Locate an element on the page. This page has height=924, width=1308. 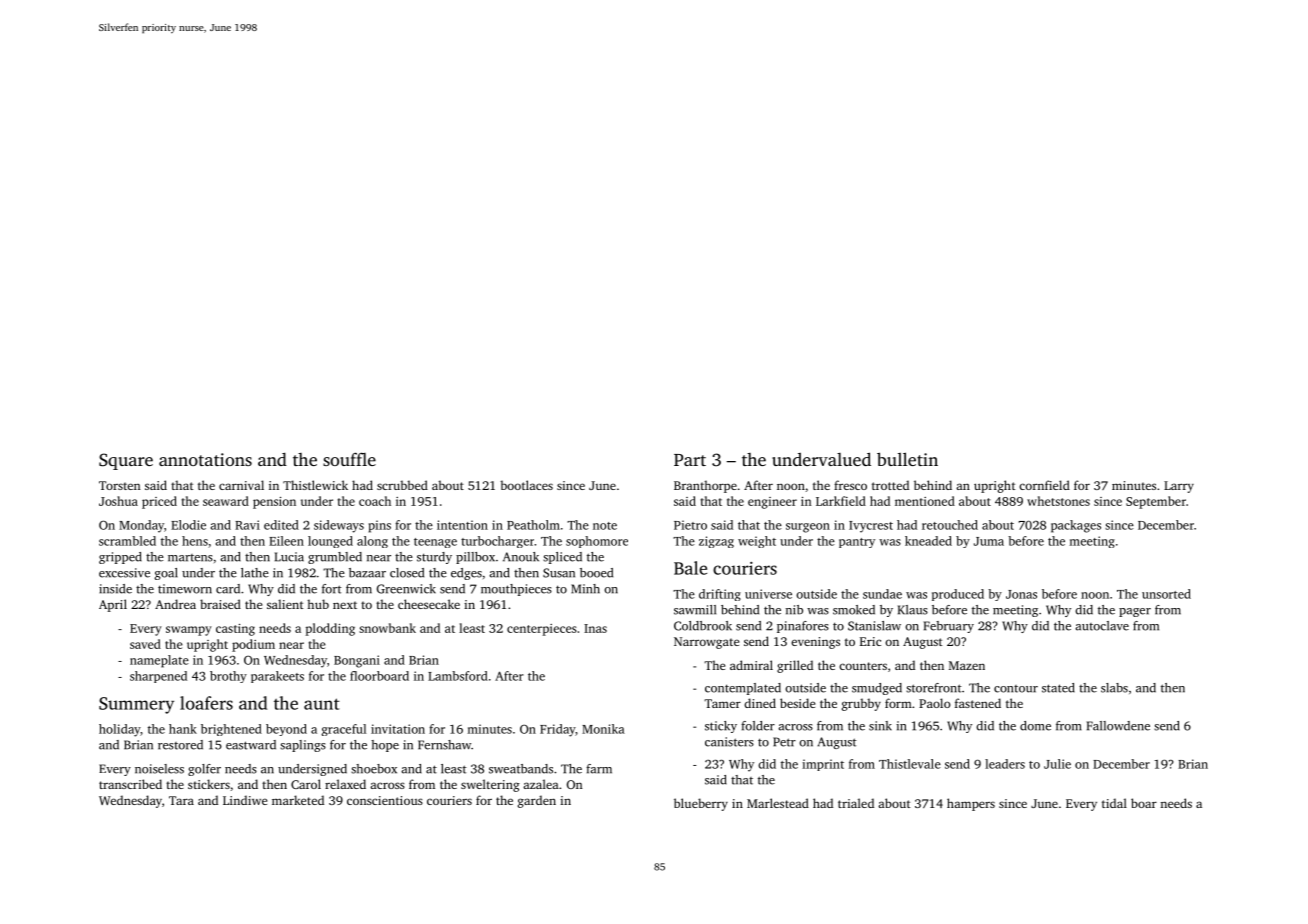
souffle is located at coordinates (349, 459).
